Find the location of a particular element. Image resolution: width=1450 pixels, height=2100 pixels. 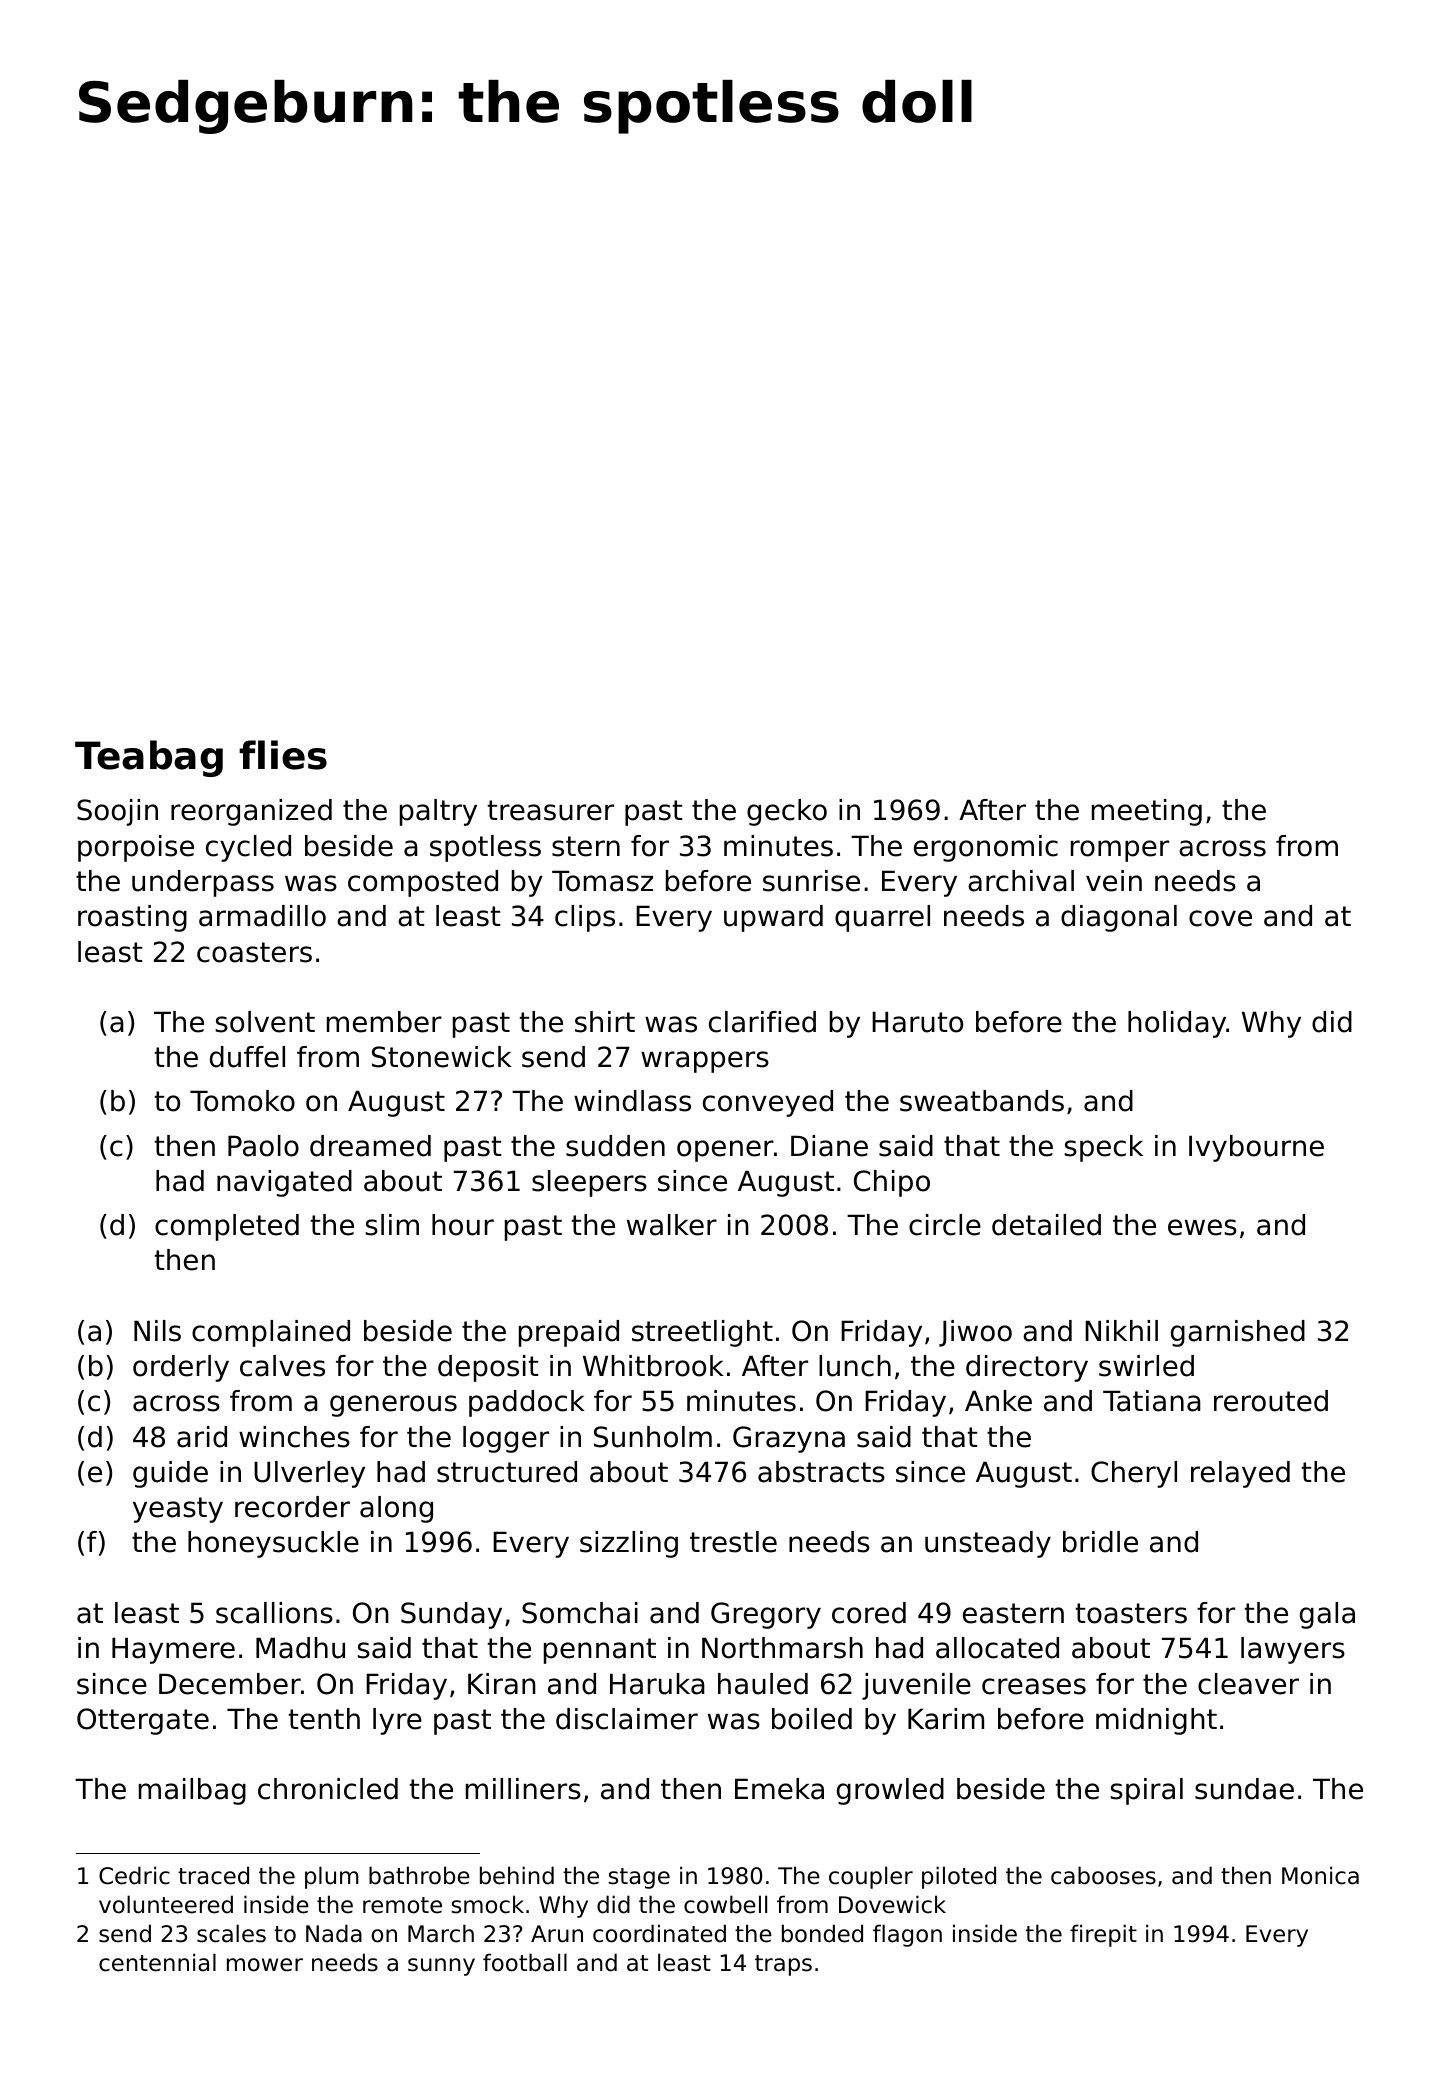

clarified is located at coordinates (762, 1022).
